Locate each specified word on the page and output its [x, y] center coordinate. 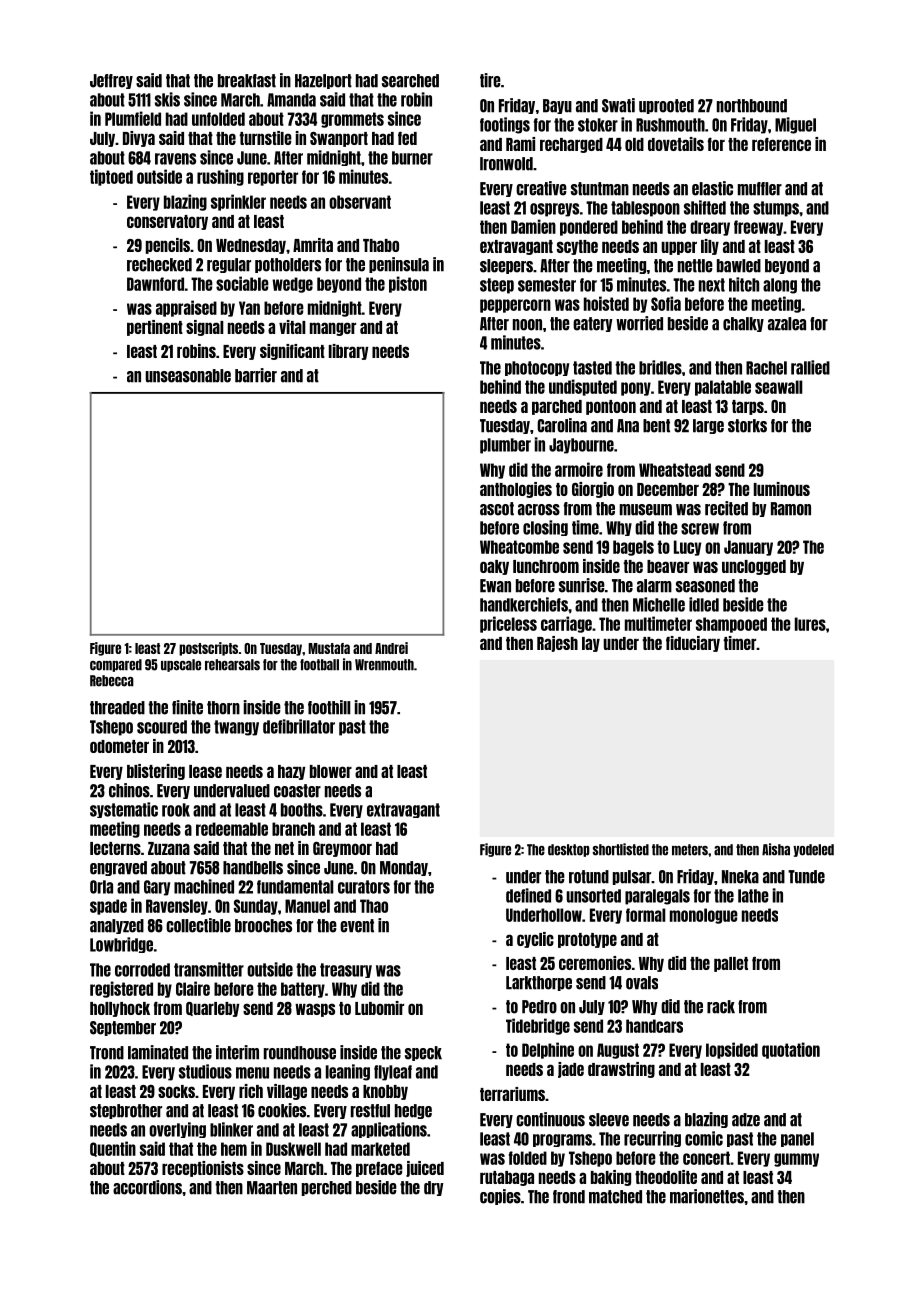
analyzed [117, 926]
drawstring [621, 1070]
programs [562, 1140]
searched [410, 81]
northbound [752, 106]
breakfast [247, 81]
